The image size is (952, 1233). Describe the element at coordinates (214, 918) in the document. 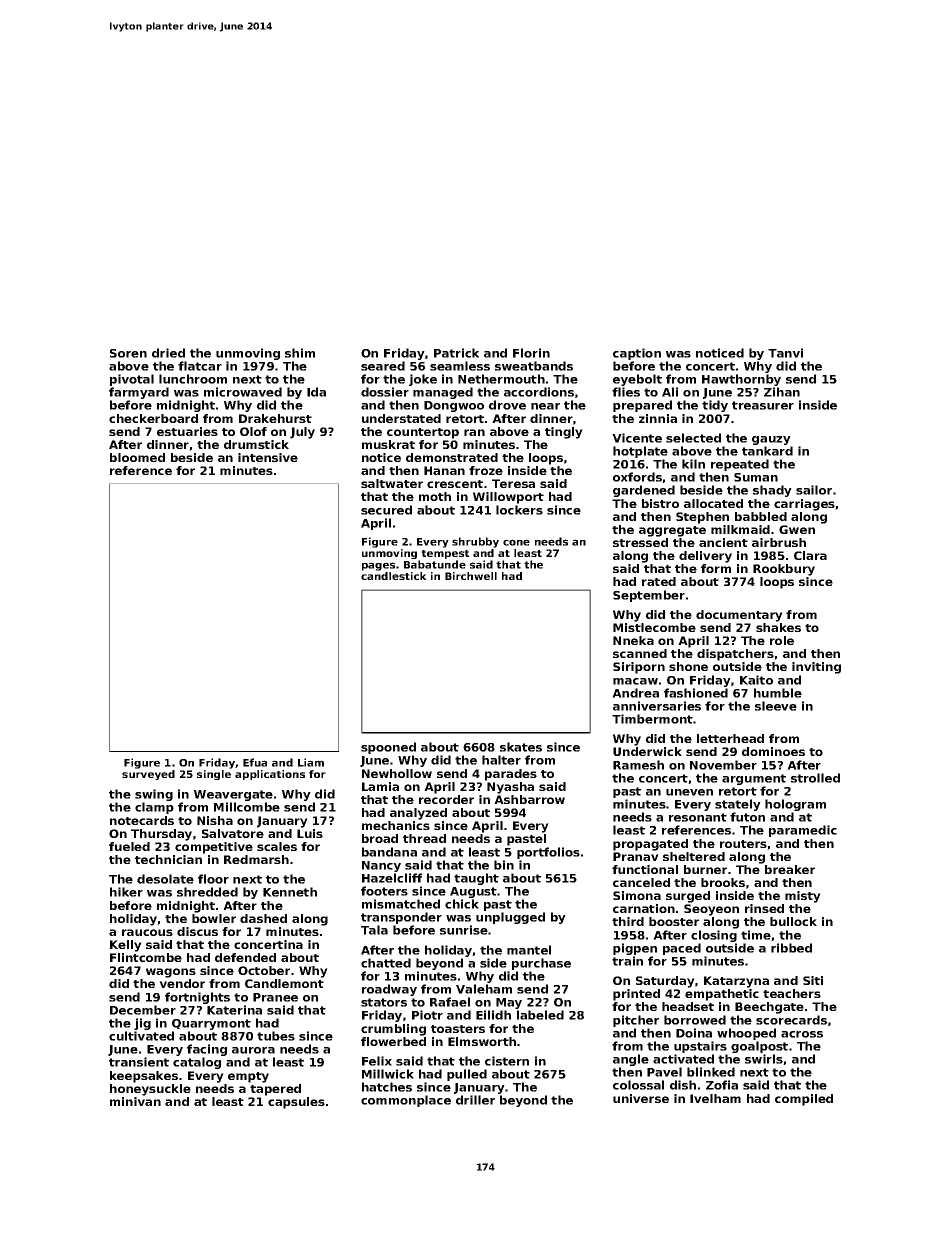

I see `bowler` at that location.
